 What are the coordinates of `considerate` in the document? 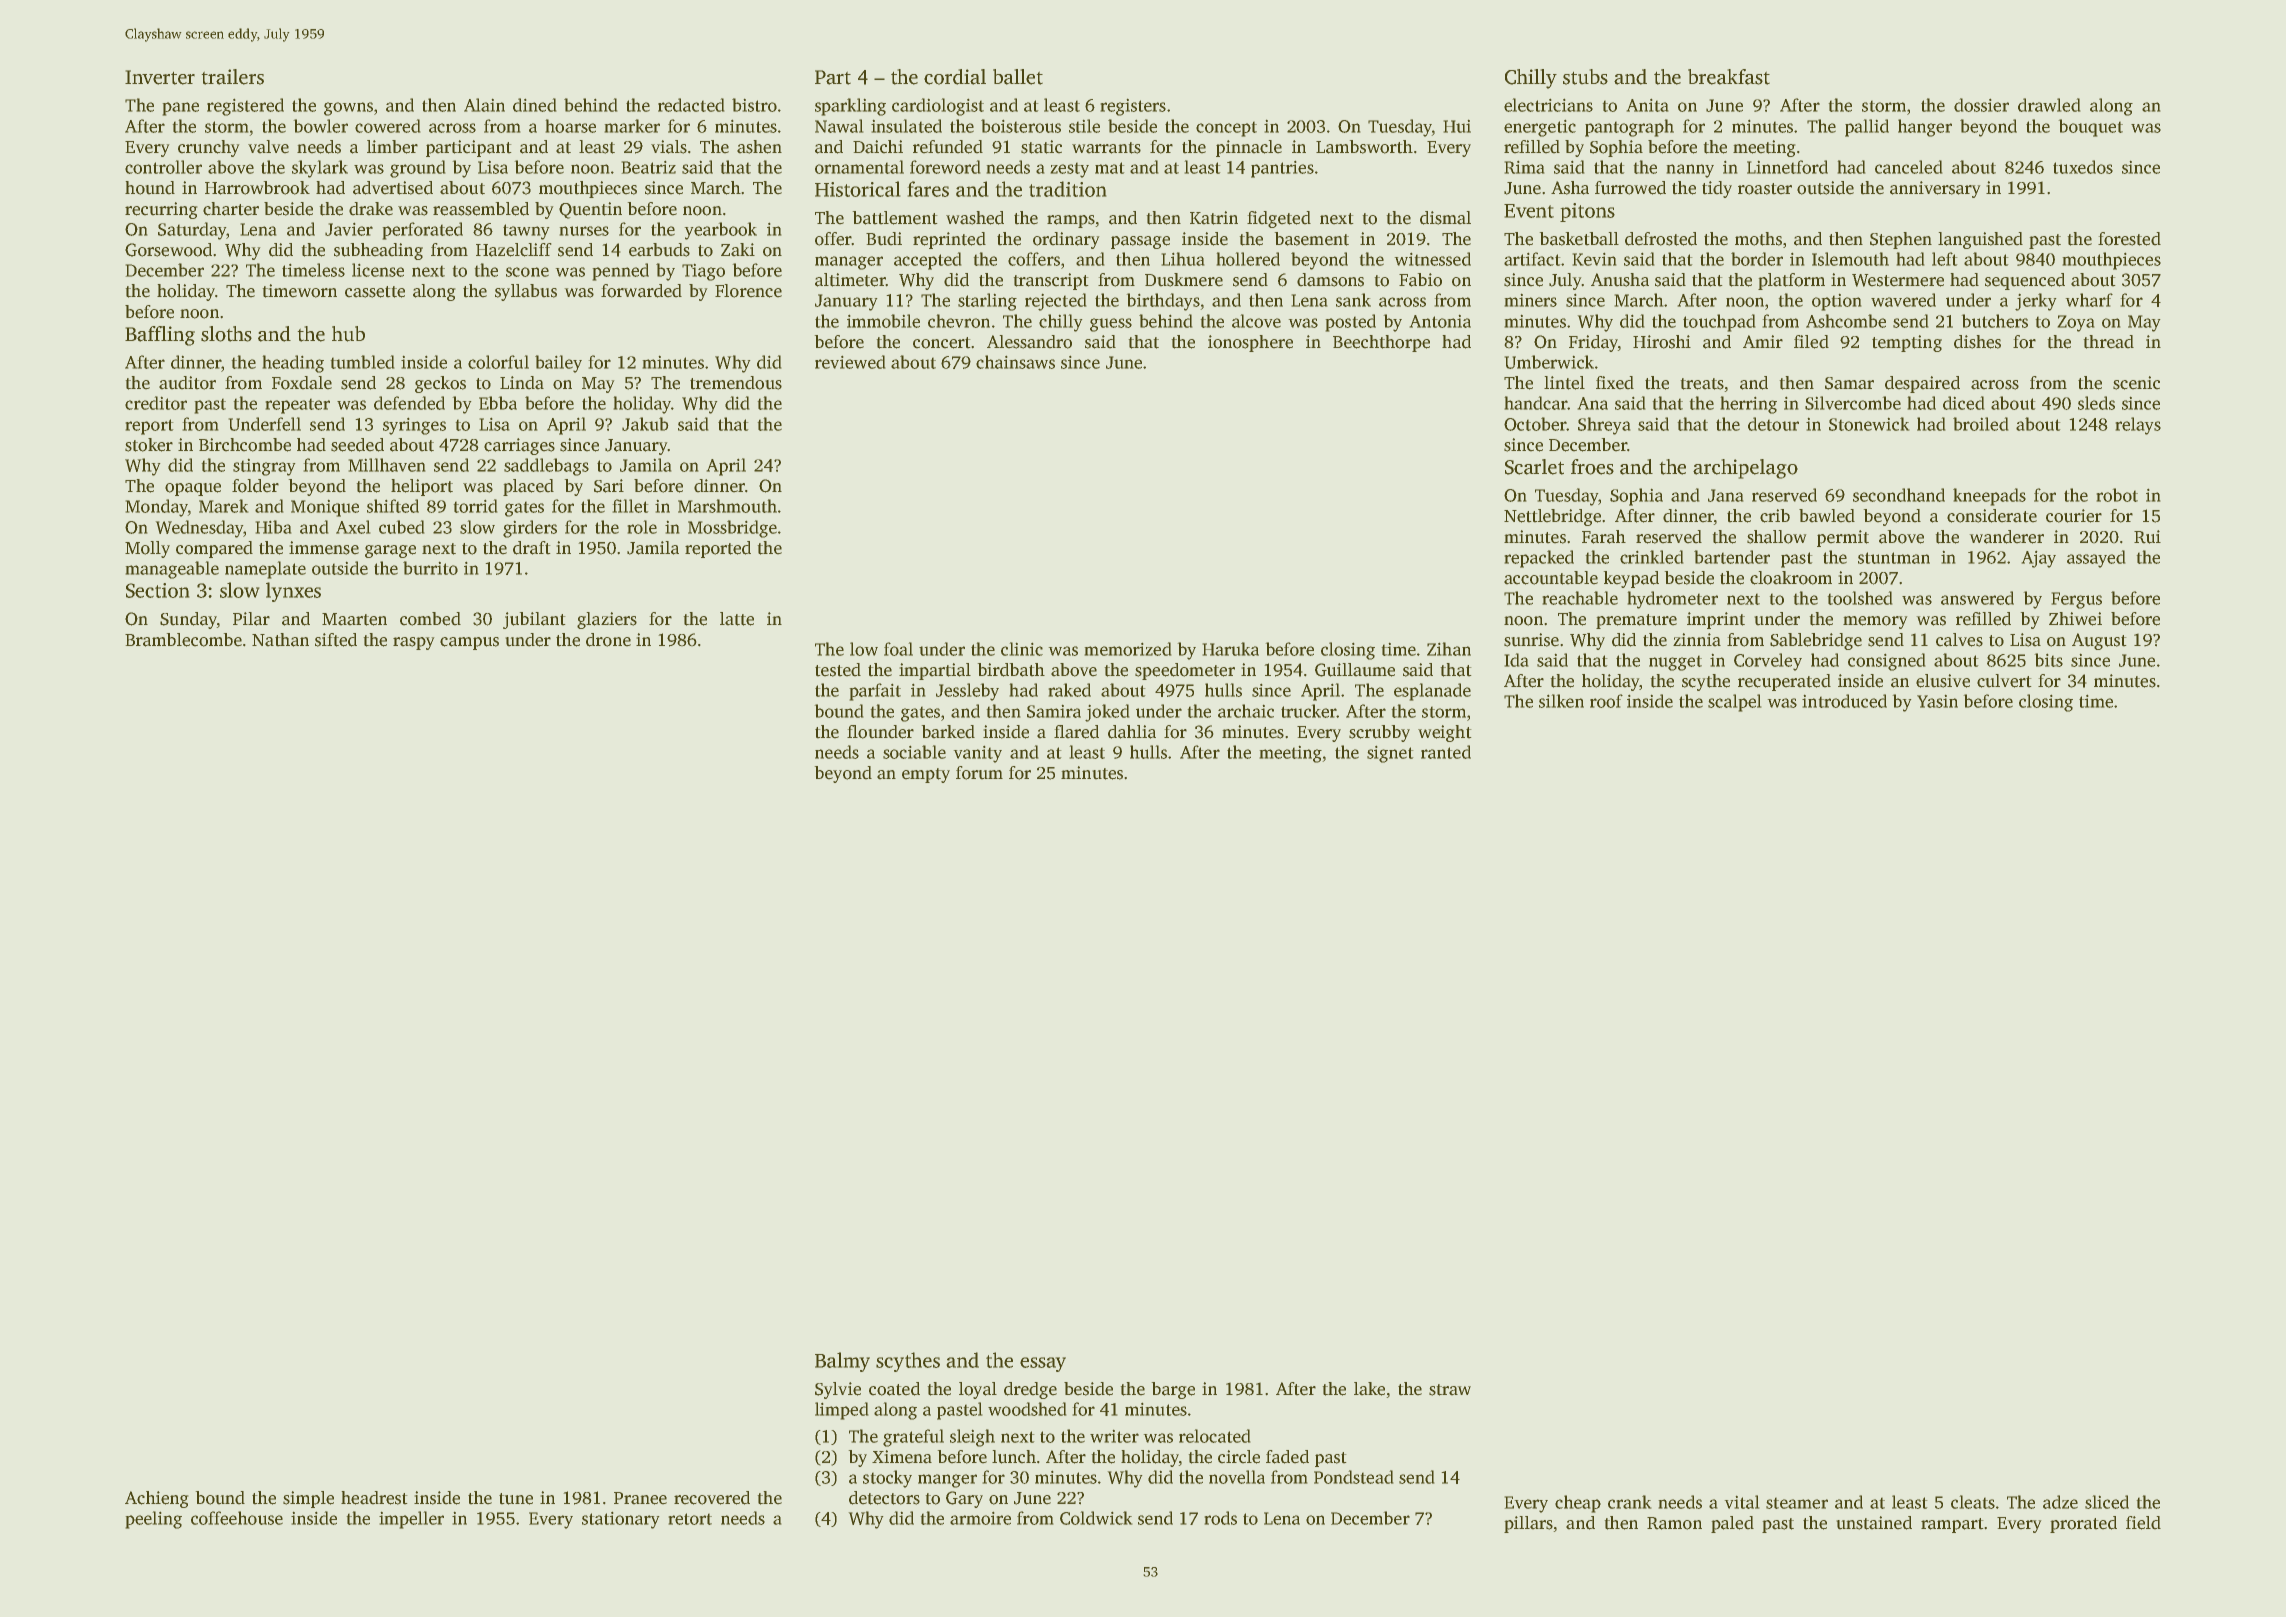 It's located at (1992, 516).
